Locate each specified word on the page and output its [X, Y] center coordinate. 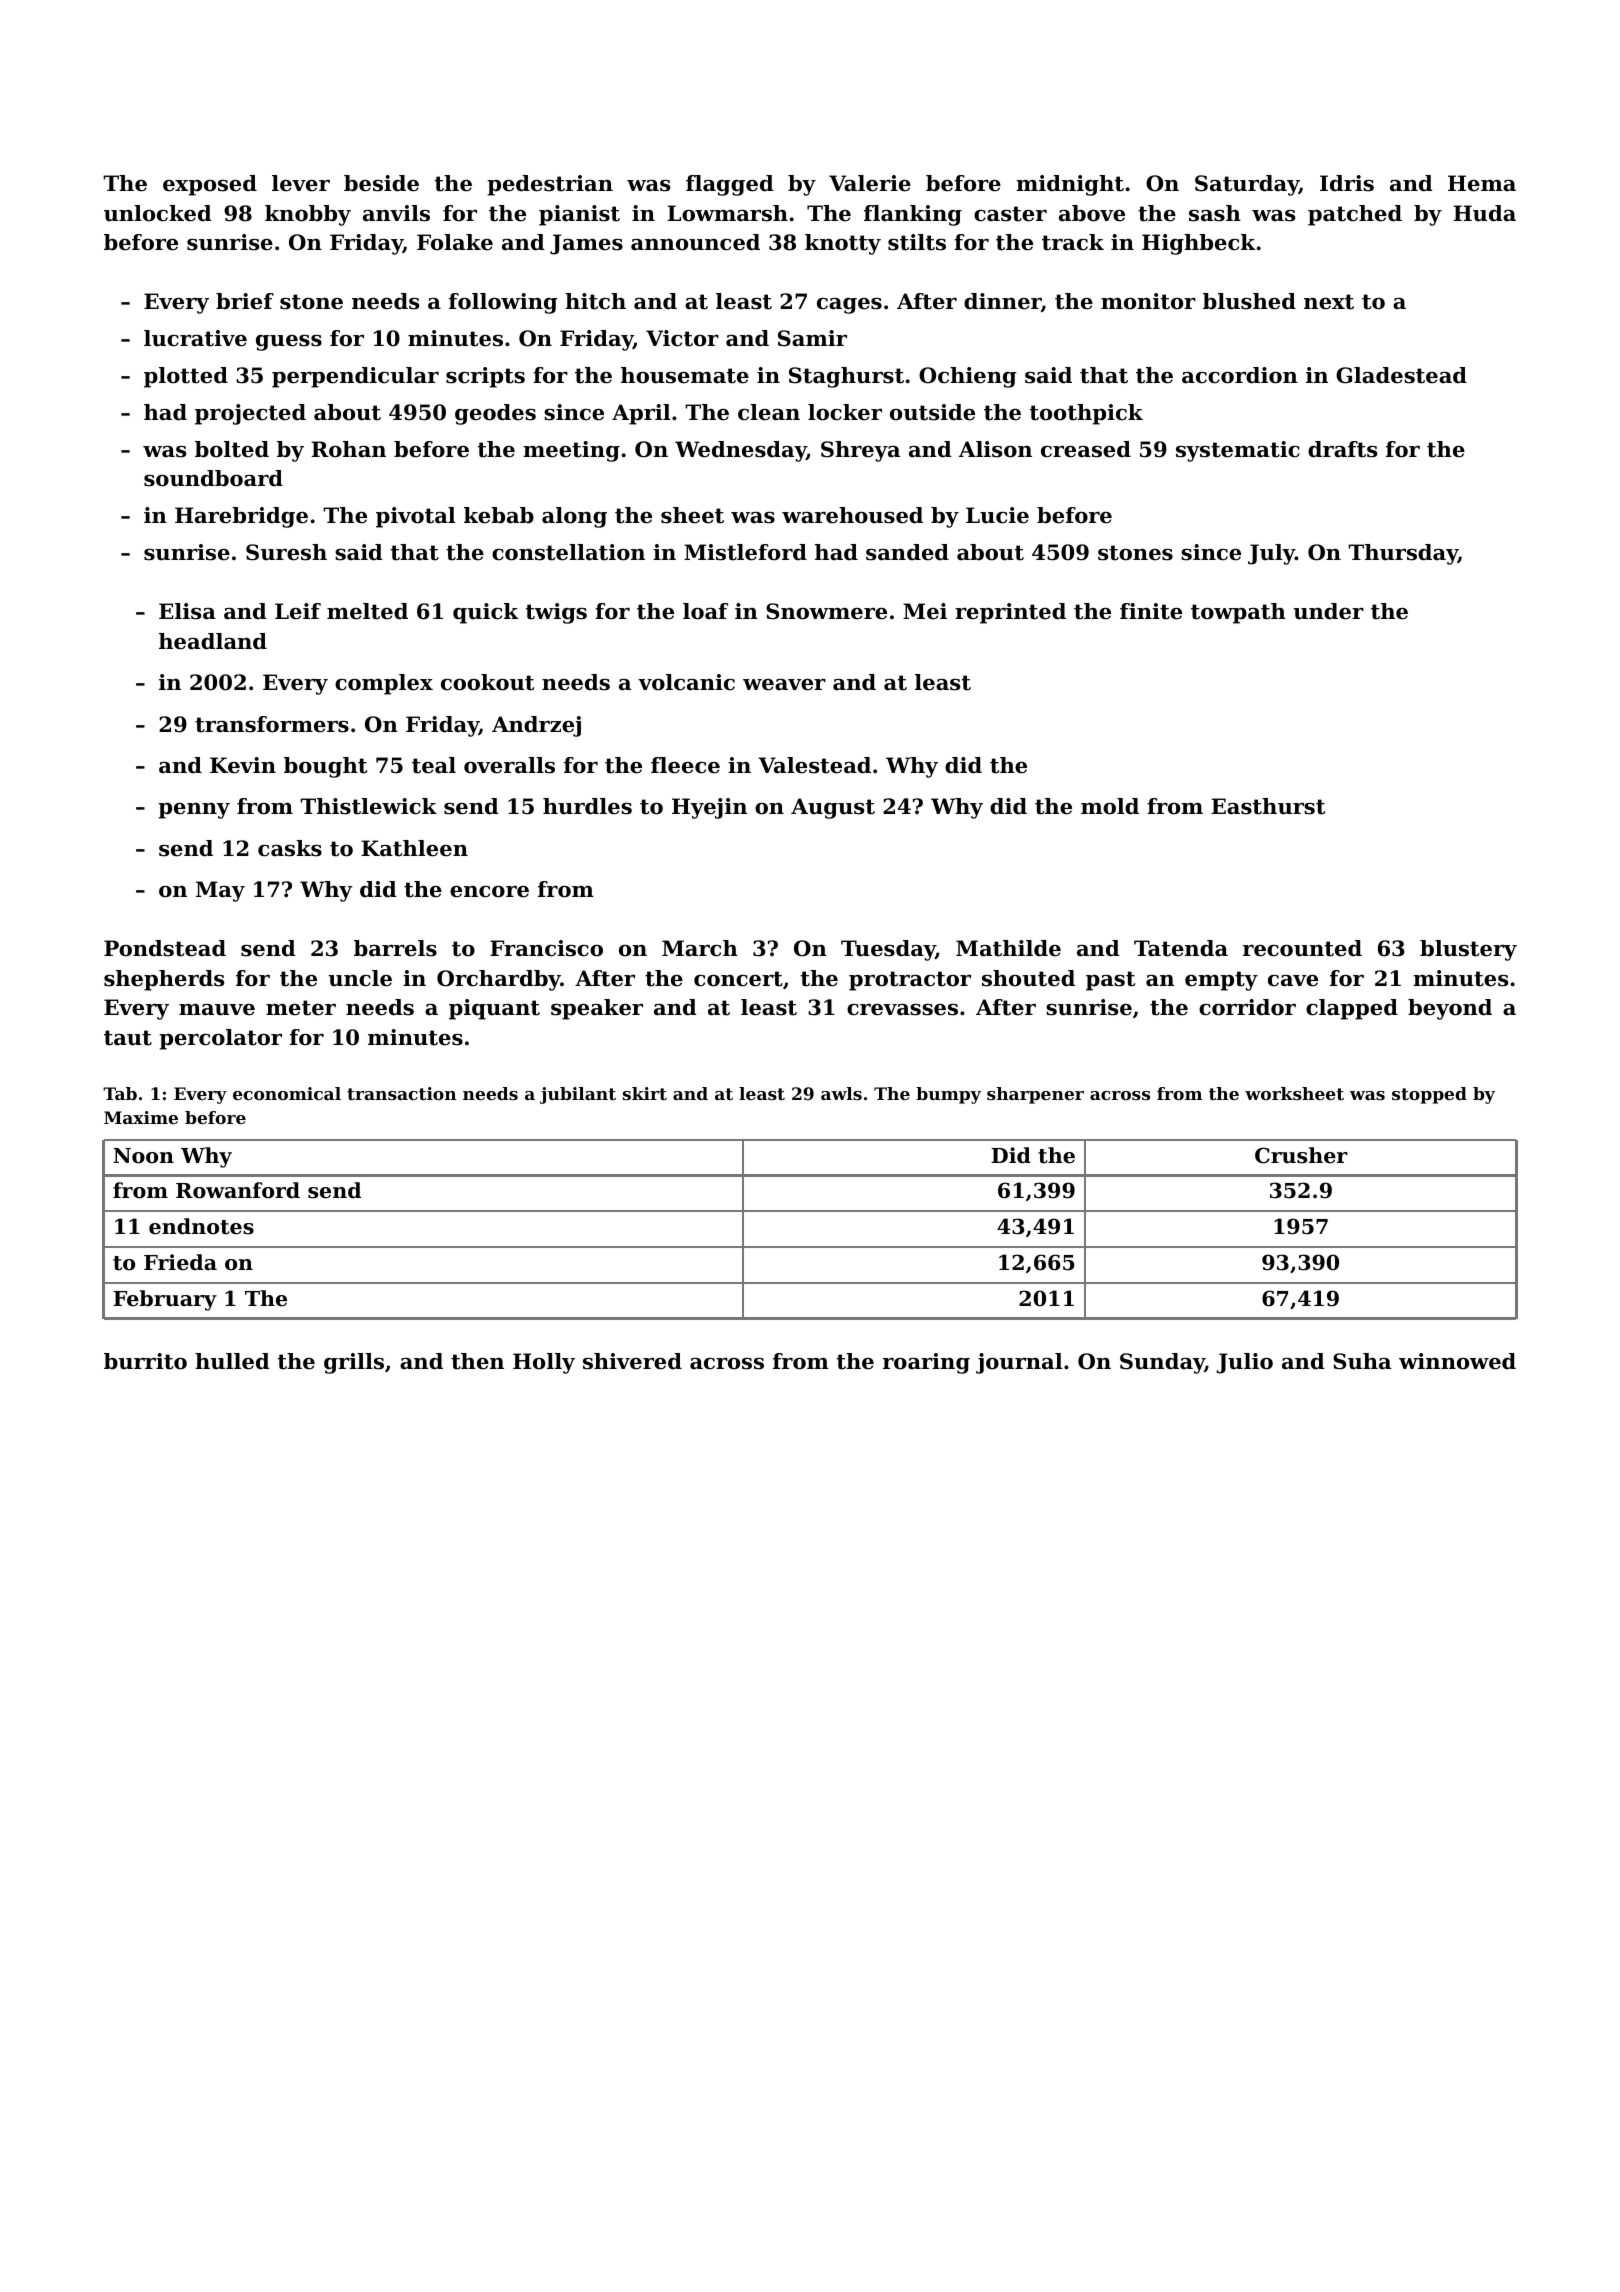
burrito [145, 1361]
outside [932, 412]
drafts [1342, 449]
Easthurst [1268, 806]
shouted [1028, 978]
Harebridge [241, 517]
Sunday [1162, 1363]
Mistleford [745, 552]
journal [1019, 1363]
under [1328, 611]
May [220, 891]
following [503, 303]
